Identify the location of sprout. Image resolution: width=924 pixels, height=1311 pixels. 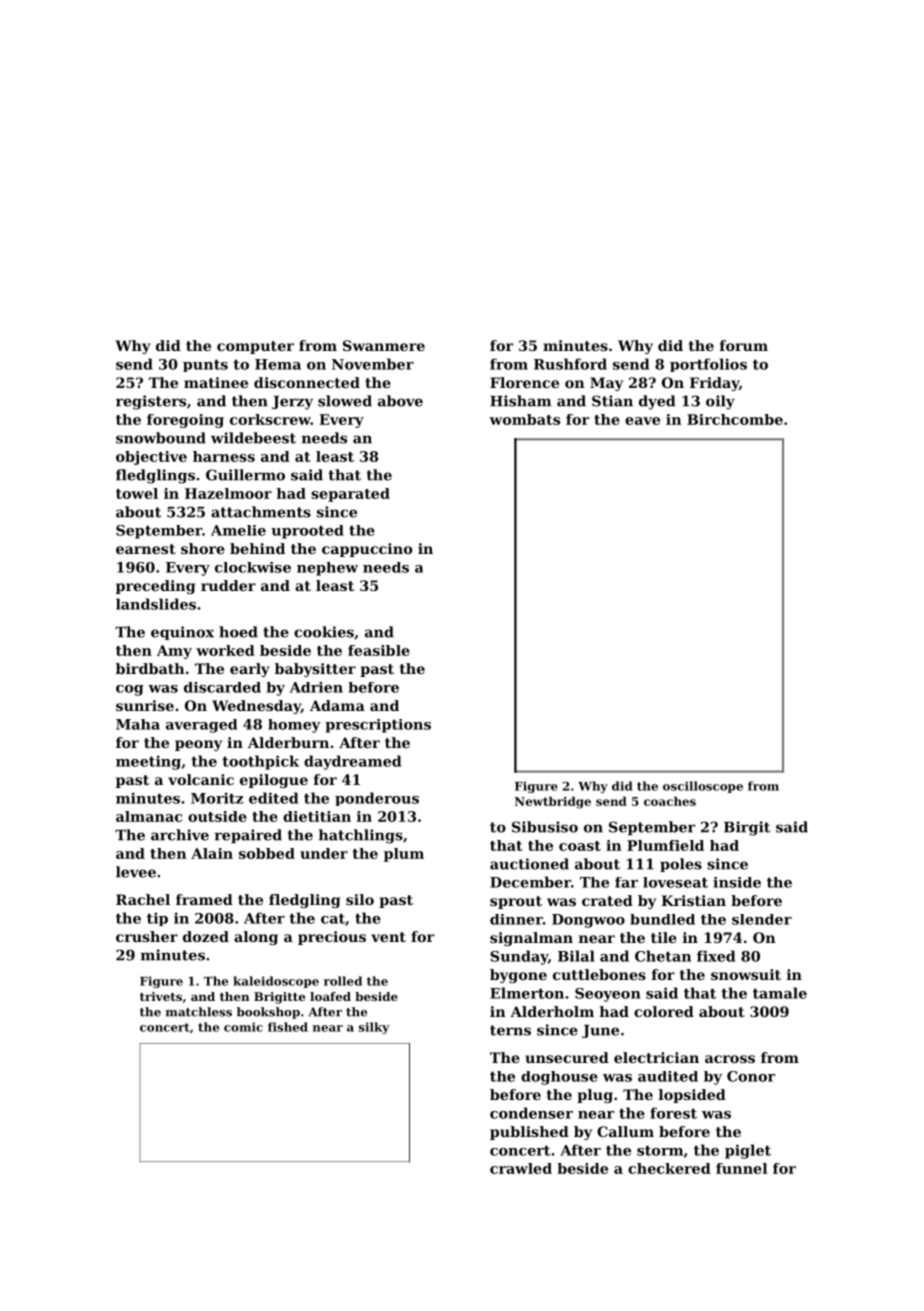
(516, 902).
